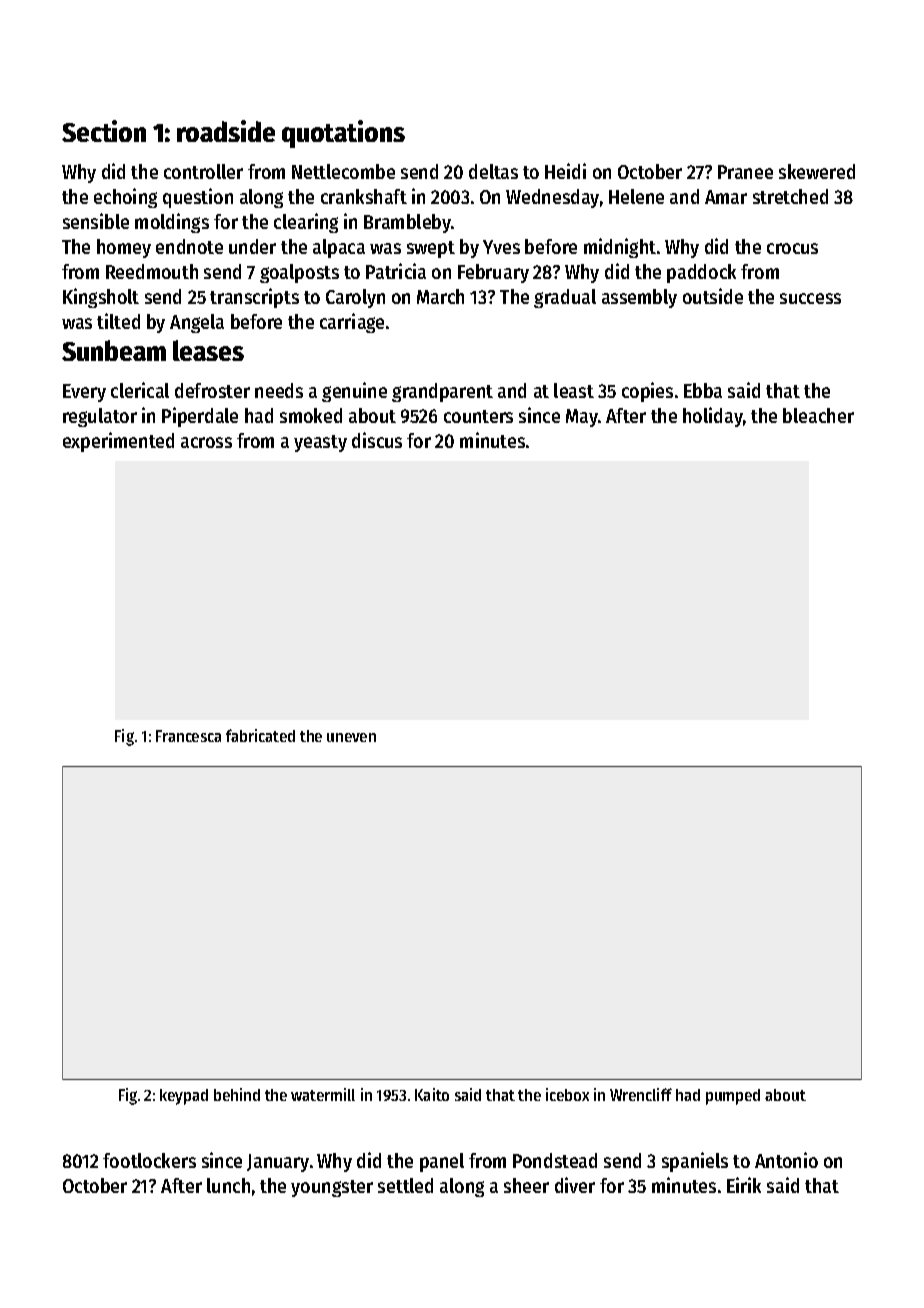 Image resolution: width=924 pixels, height=1308 pixels. What do you see at coordinates (582, 418) in the page?
I see `May` at bounding box center [582, 418].
